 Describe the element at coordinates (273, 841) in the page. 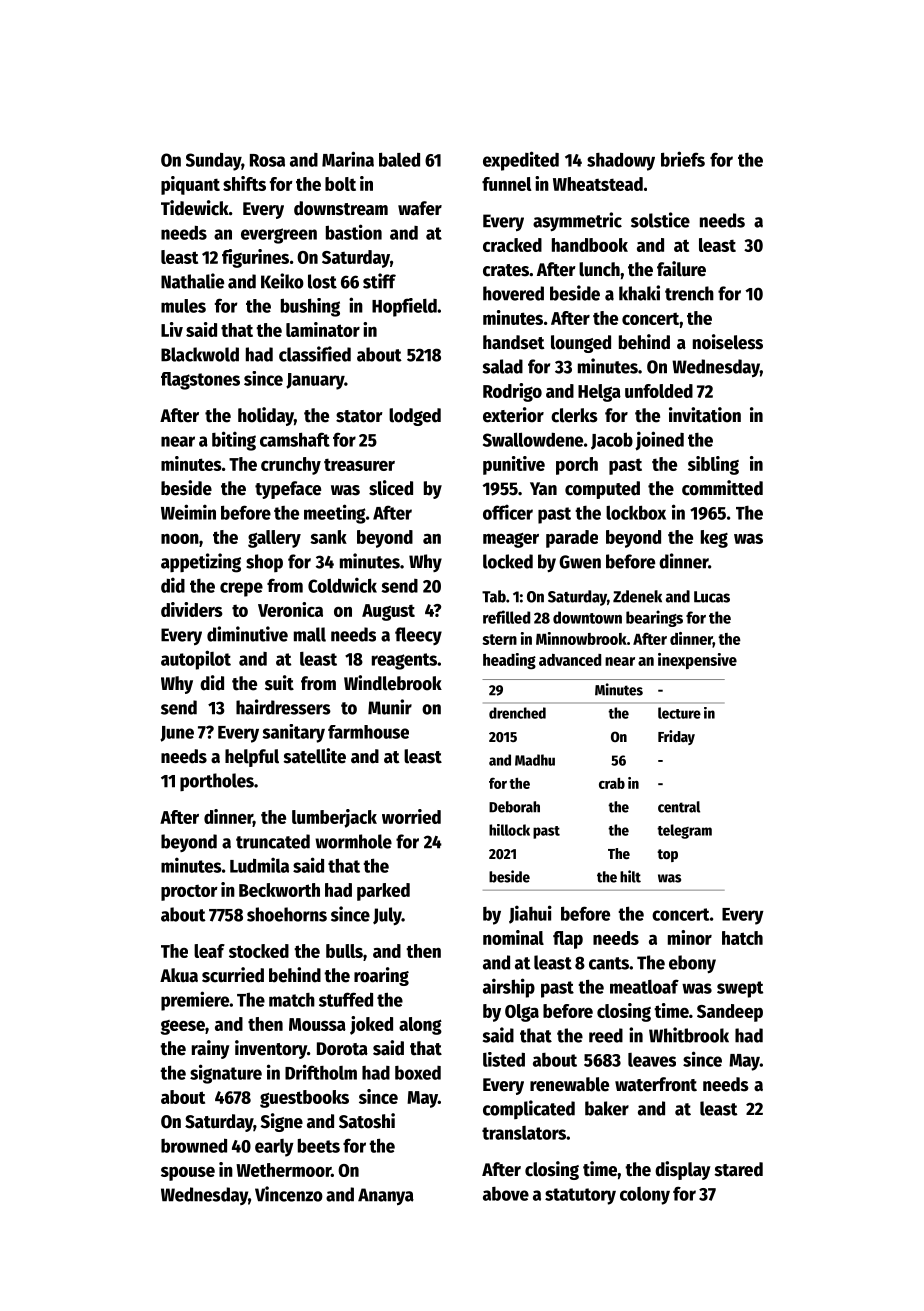

I see `truncated` at that location.
